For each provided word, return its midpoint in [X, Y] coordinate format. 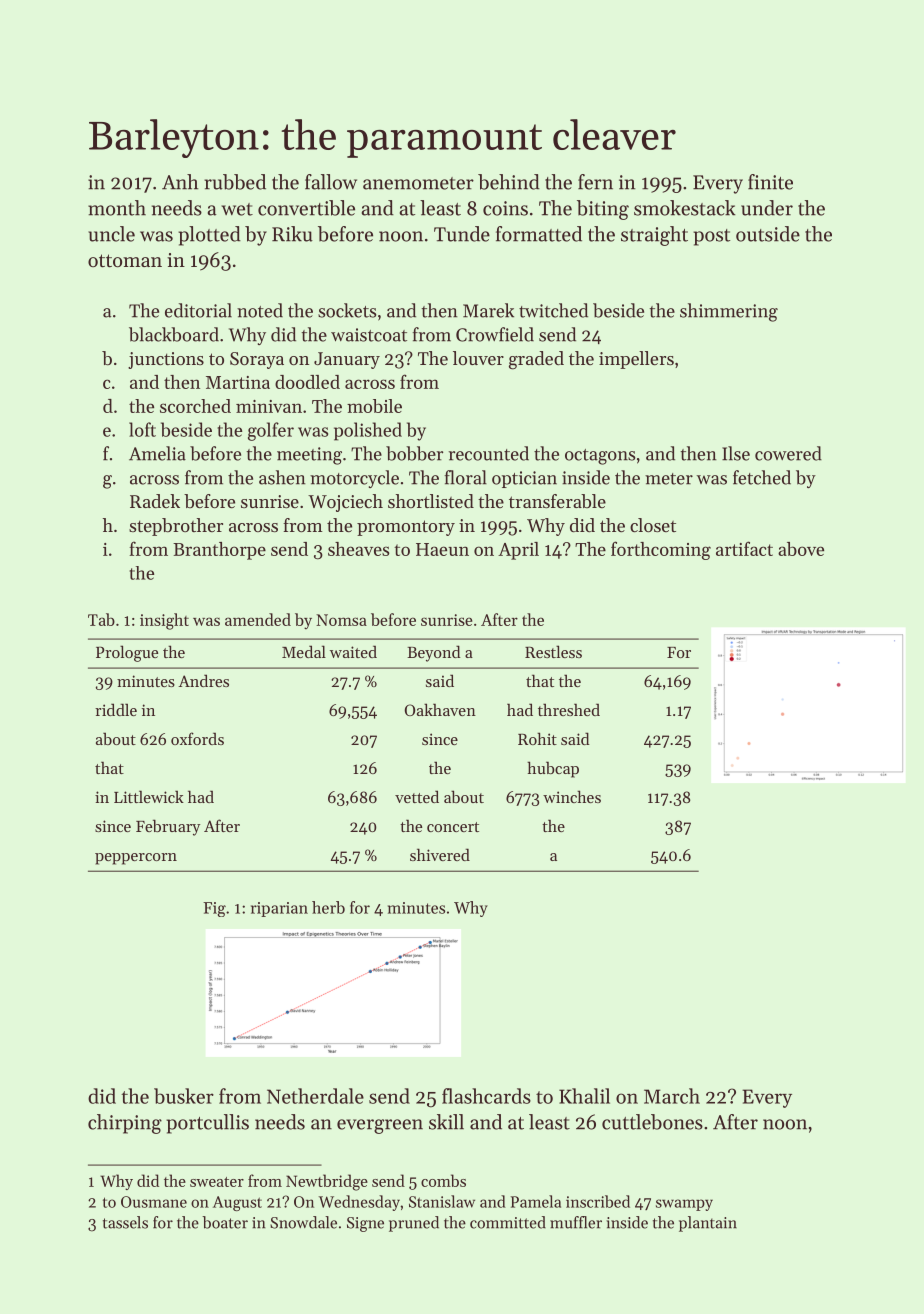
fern [595, 182]
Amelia [157, 453]
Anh [180, 182]
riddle [116, 709]
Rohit [537, 738]
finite [770, 182]
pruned [414, 1224]
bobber [414, 453]
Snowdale [303, 1222]
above [801, 549]
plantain [708, 1224]
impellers [636, 360]
